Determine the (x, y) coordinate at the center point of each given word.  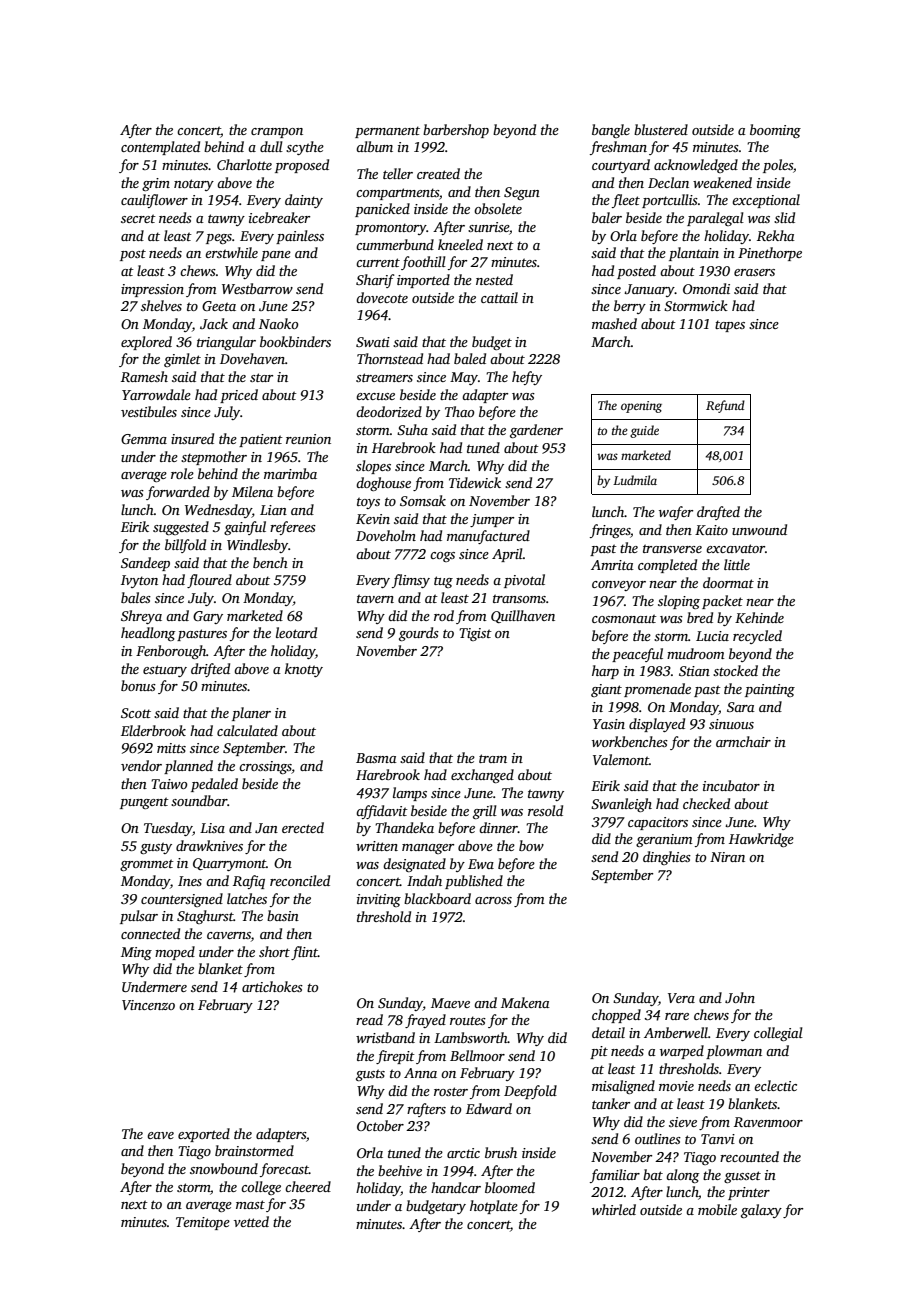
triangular (226, 343)
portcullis (670, 201)
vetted (251, 1221)
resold (545, 810)
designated (414, 865)
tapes (730, 326)
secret (138, 218)
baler (607, 217)
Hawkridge (761, 840)
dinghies (667, 858)
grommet (147, 865)
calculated (247, 730)
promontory (390, 229)
